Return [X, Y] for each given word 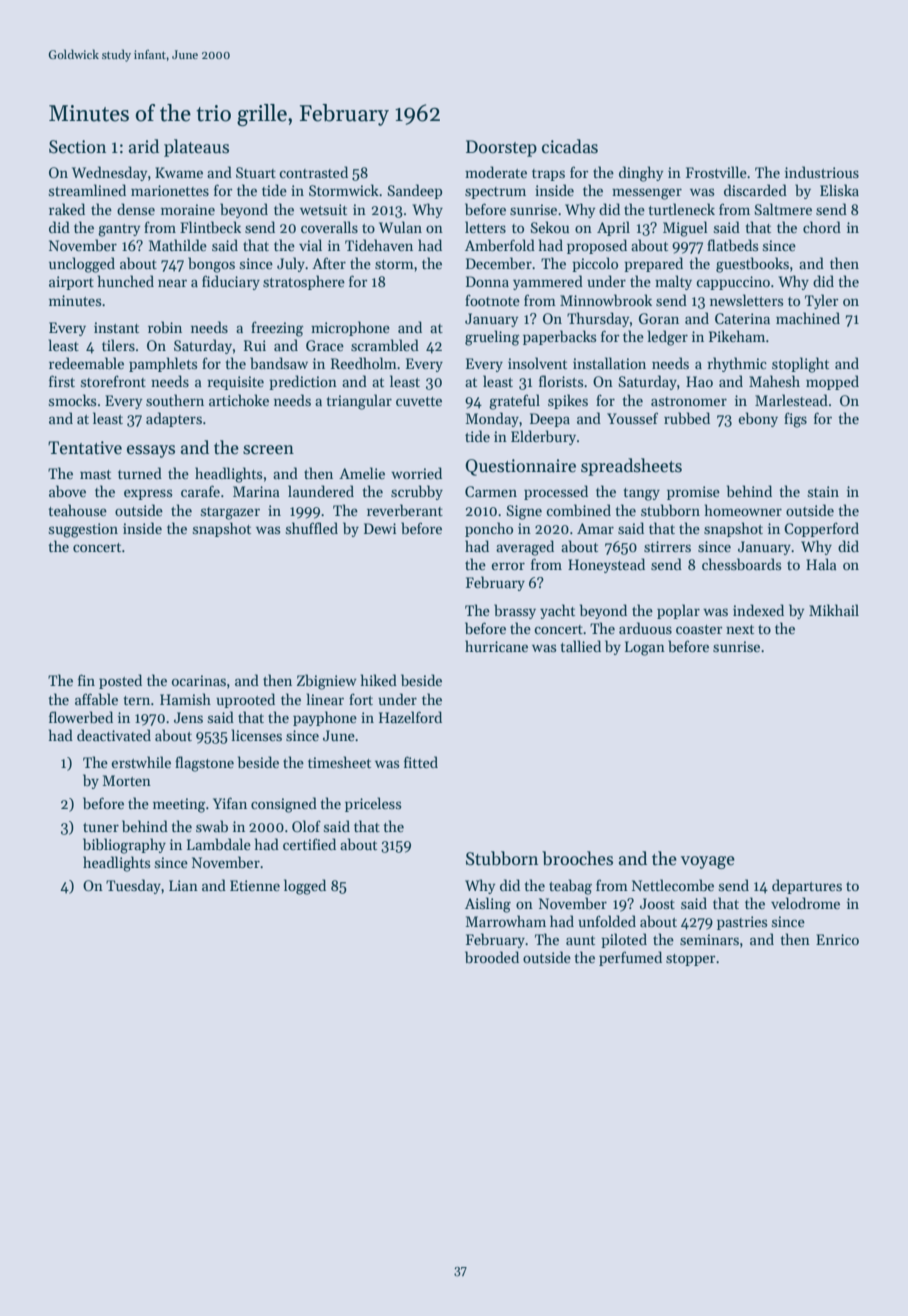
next [740, 629]
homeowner [743, 510]
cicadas [570, 146]
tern [137, 700]
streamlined [87, 190]
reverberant [405, 510]
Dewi [380, 528]
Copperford [821, 529]
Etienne [255, 885]
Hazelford [410, 717]
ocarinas [199, 680]
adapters [174, 419]
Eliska [839, 190]
